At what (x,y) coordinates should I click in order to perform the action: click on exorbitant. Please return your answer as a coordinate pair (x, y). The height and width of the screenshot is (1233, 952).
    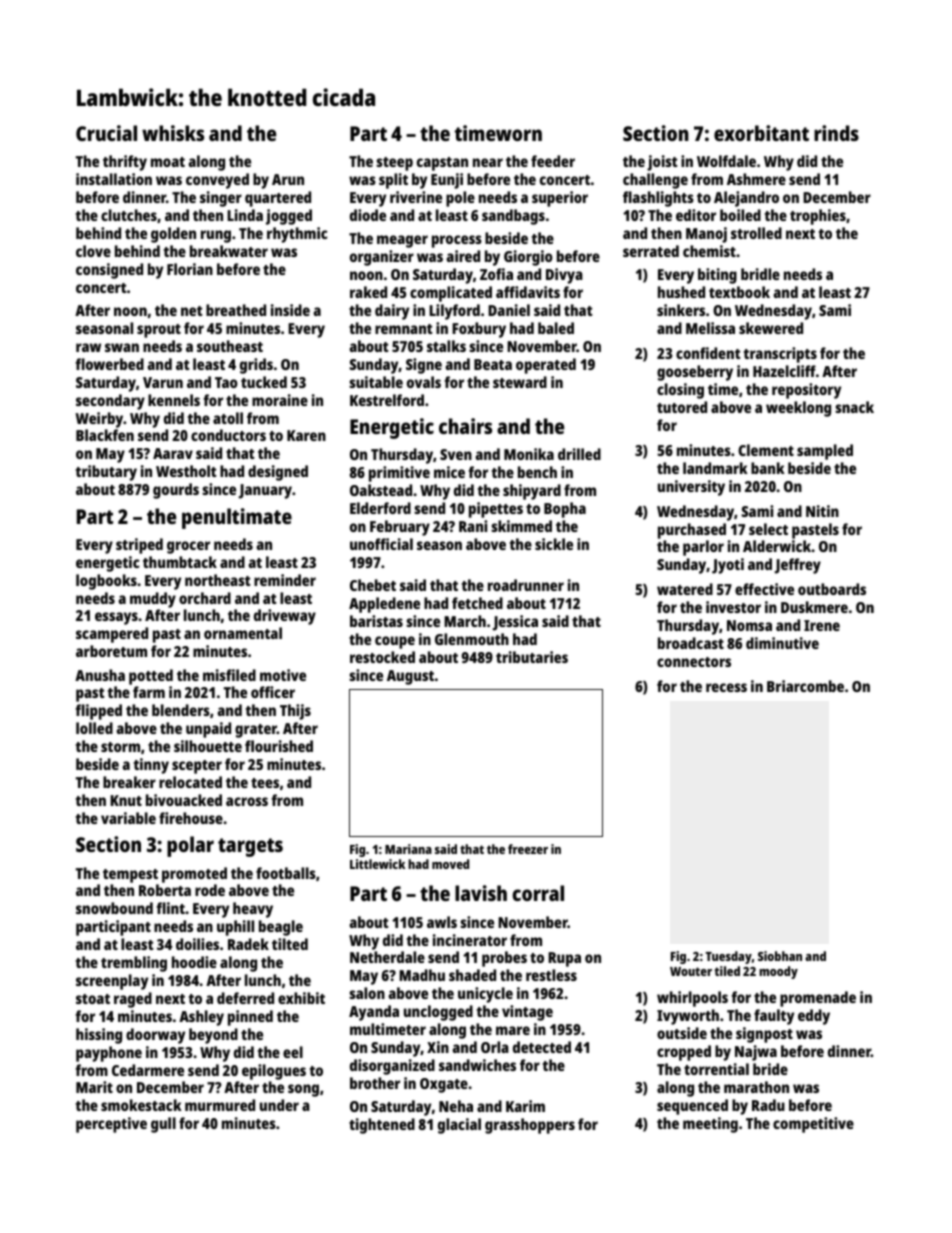
    Looking at the image, I should click on (761, 133).
